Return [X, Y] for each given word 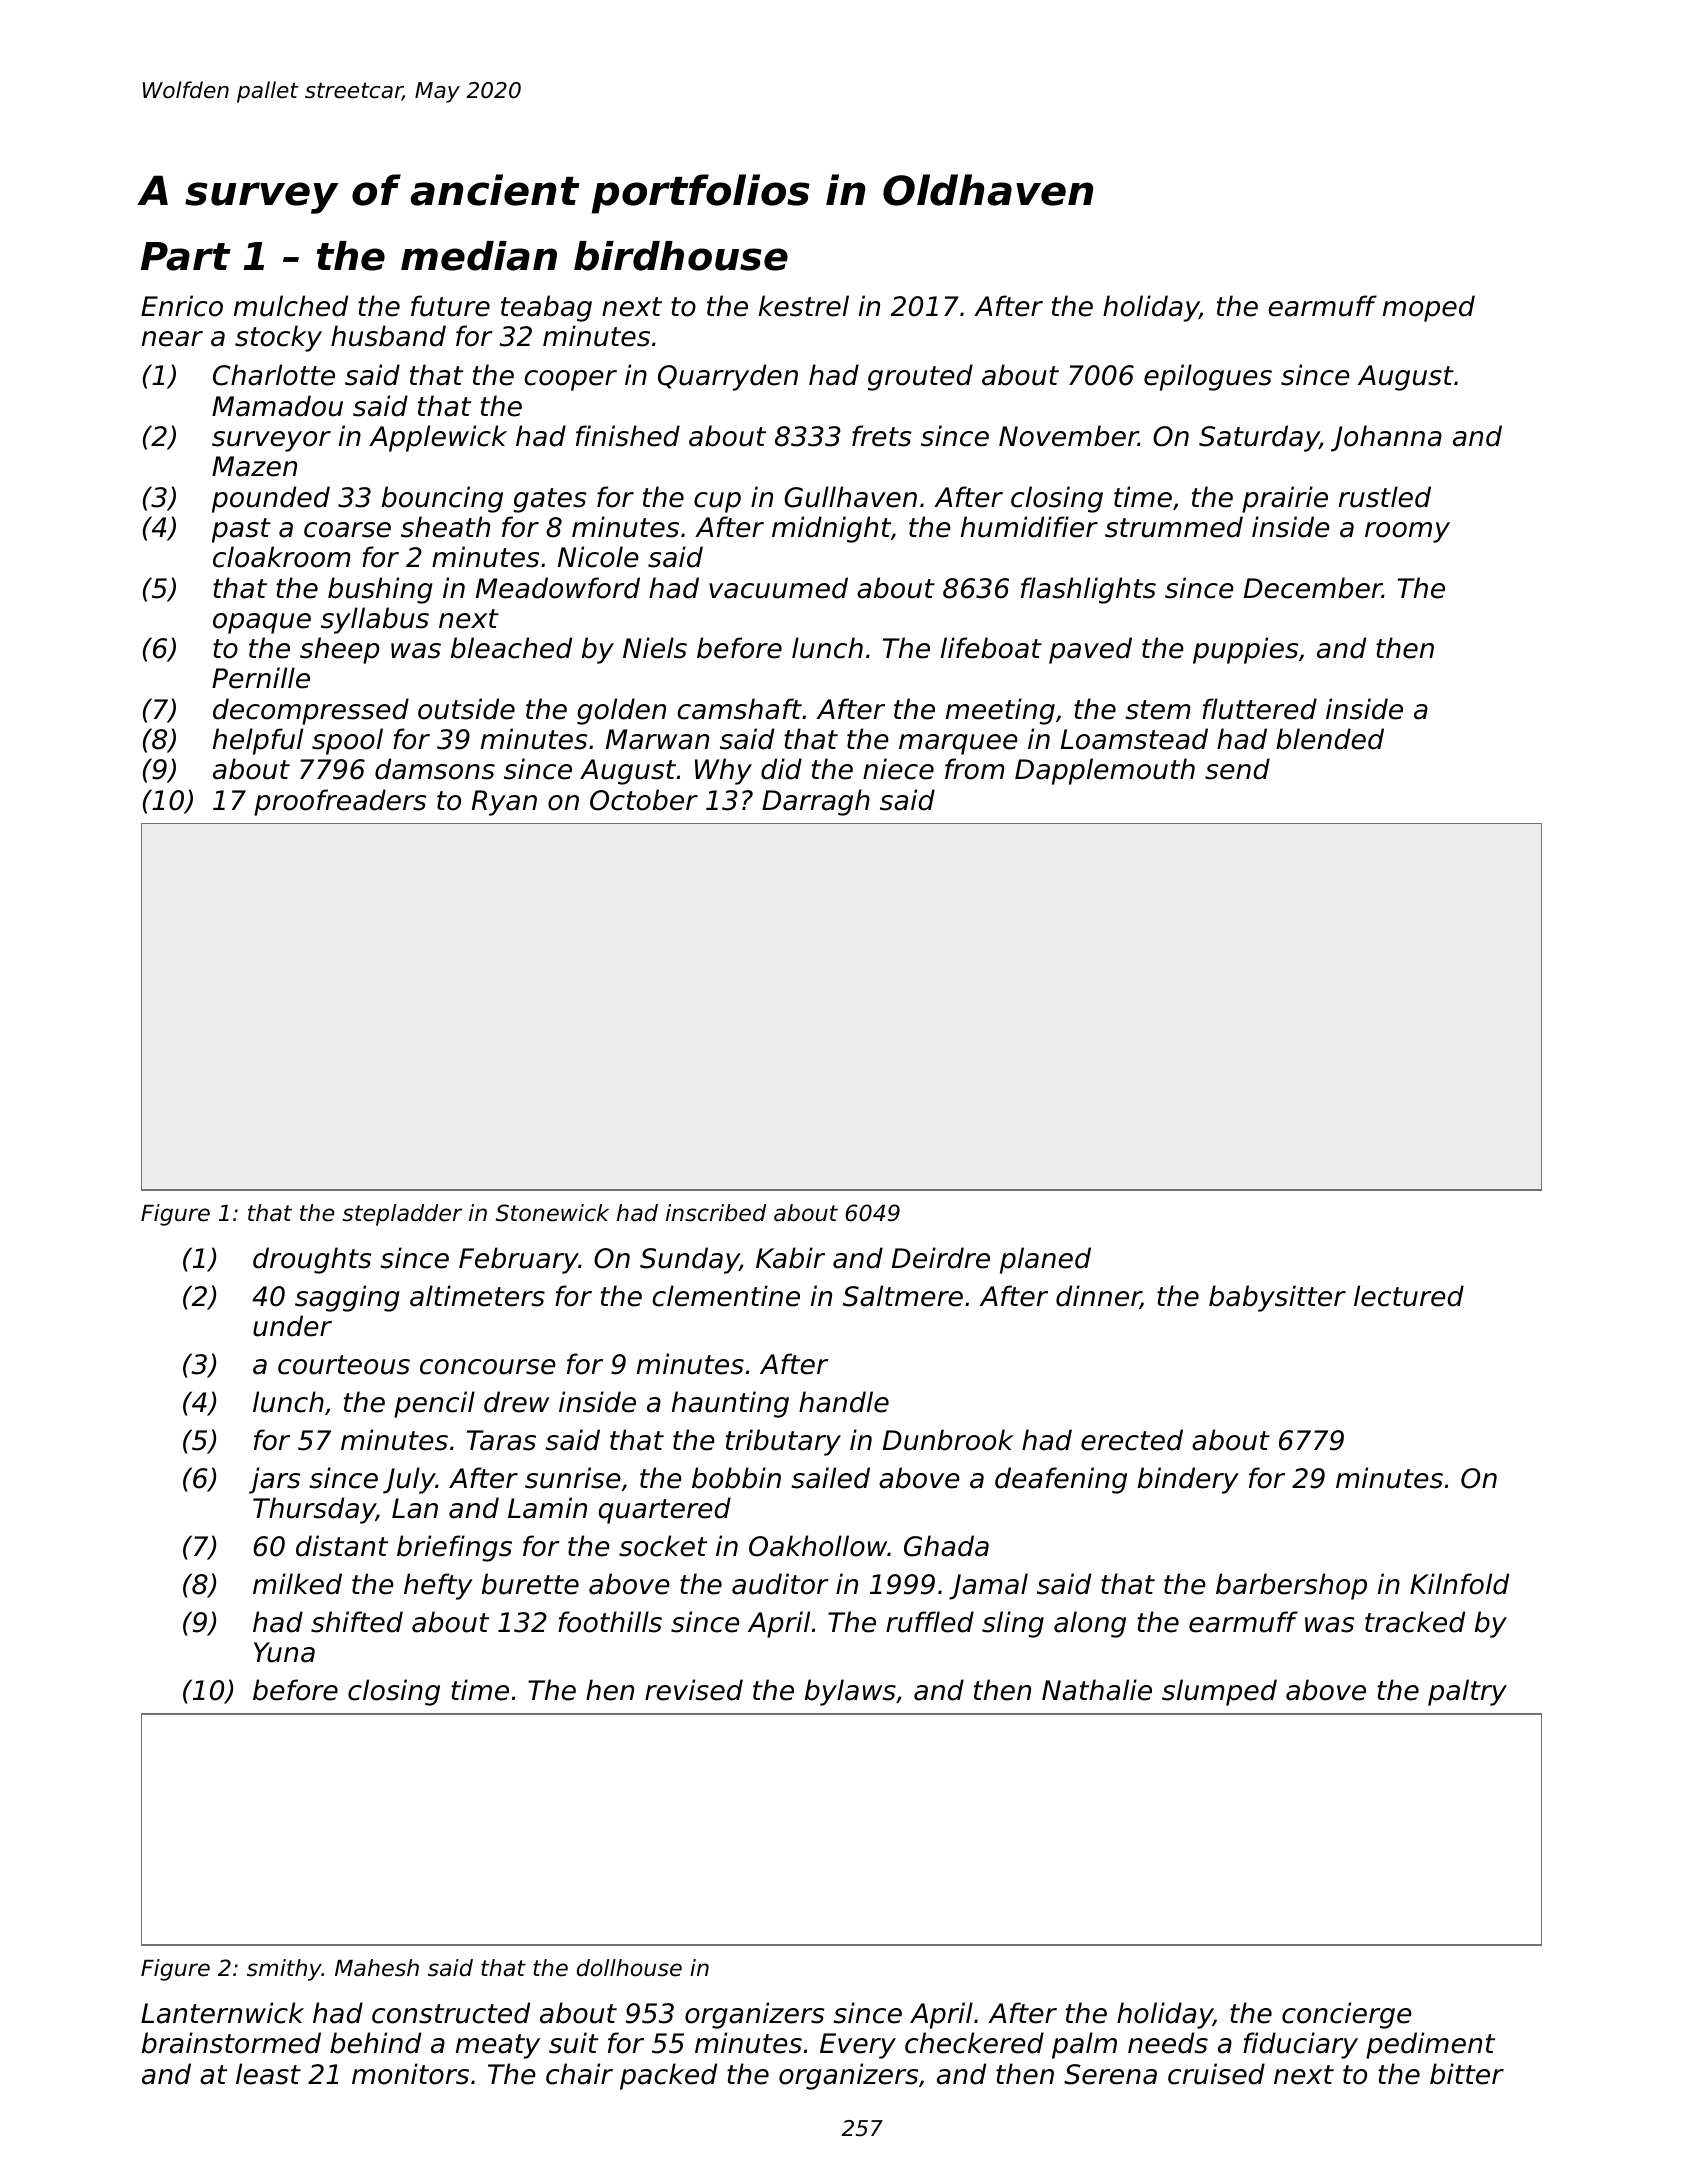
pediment [1430, 2045]
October [644, 800]
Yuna [284, 1652]
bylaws [850, 1692]
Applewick [438, 438]
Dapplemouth [1105, 771]
